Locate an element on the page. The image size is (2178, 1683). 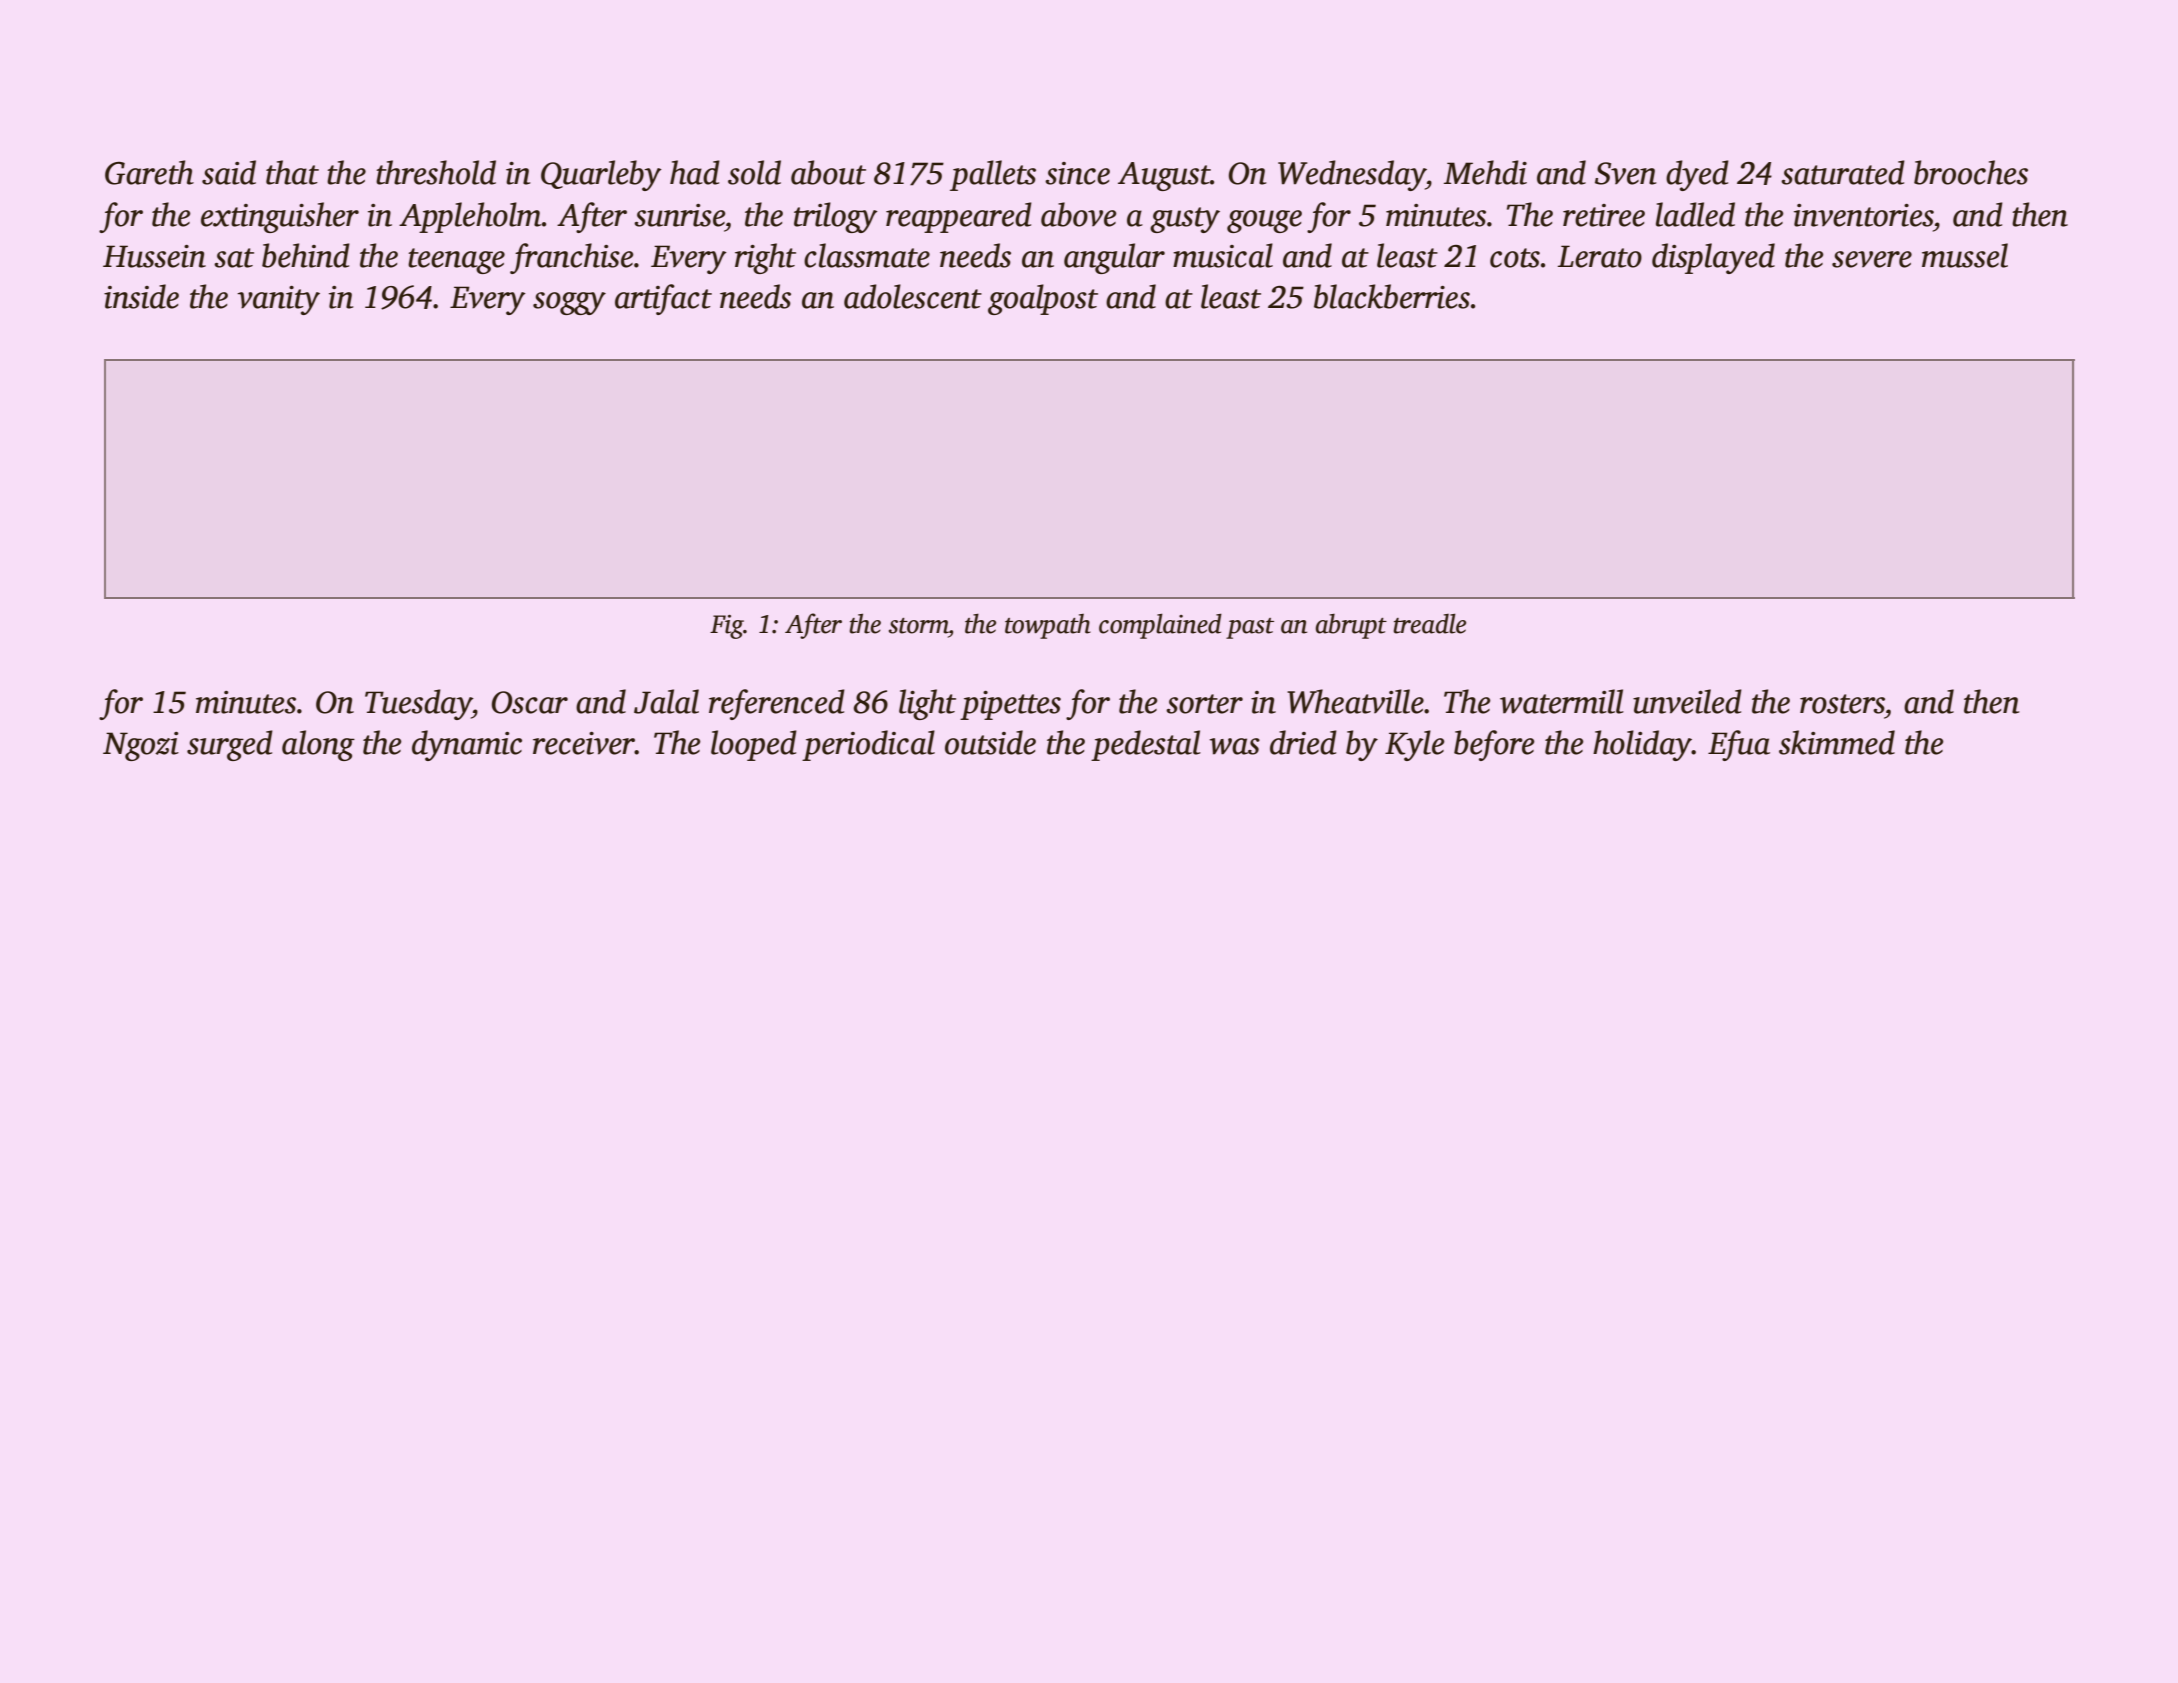
Fig is located at coordinates (727, 627).
